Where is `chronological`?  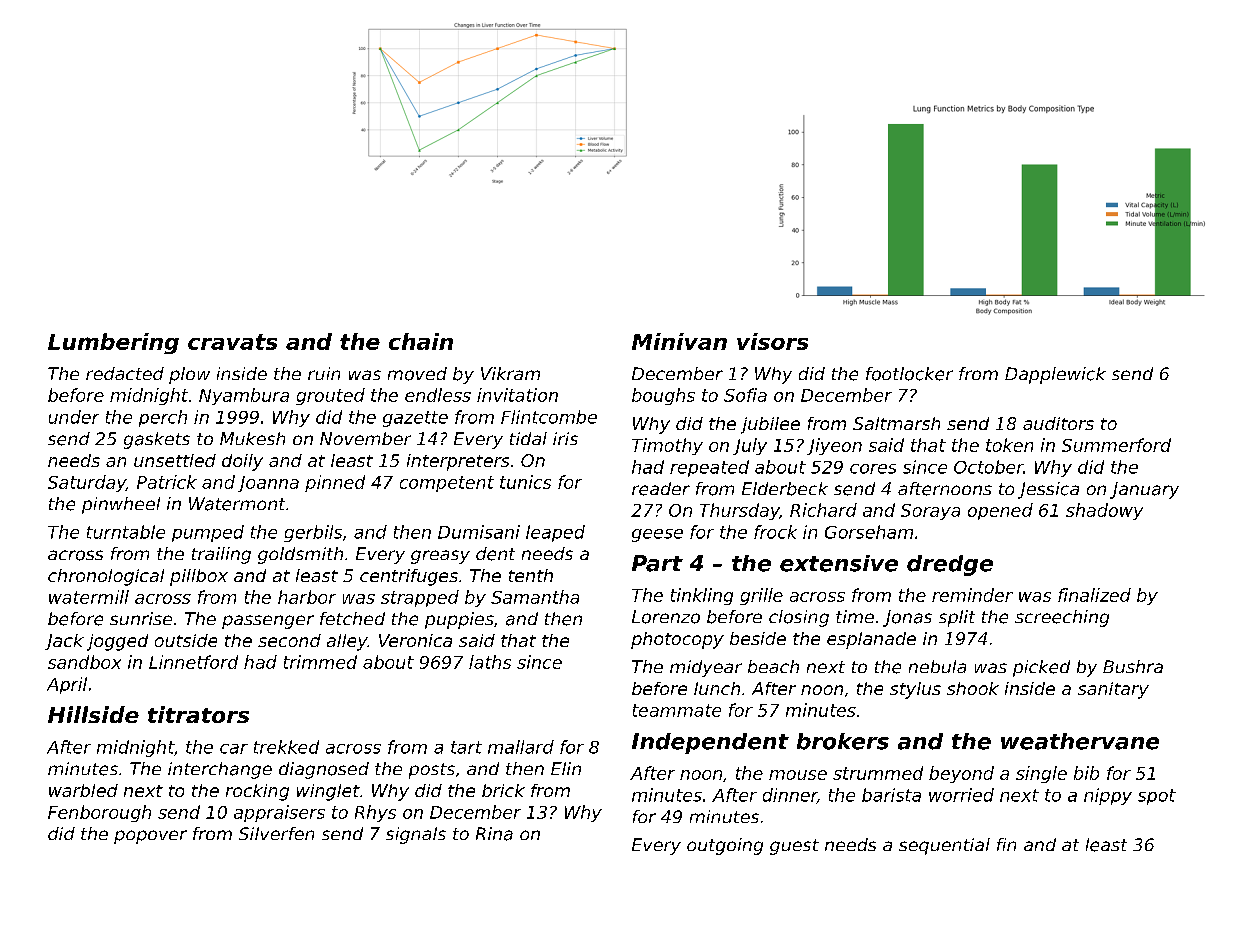 chronological is located at coordinates (106, 577).
